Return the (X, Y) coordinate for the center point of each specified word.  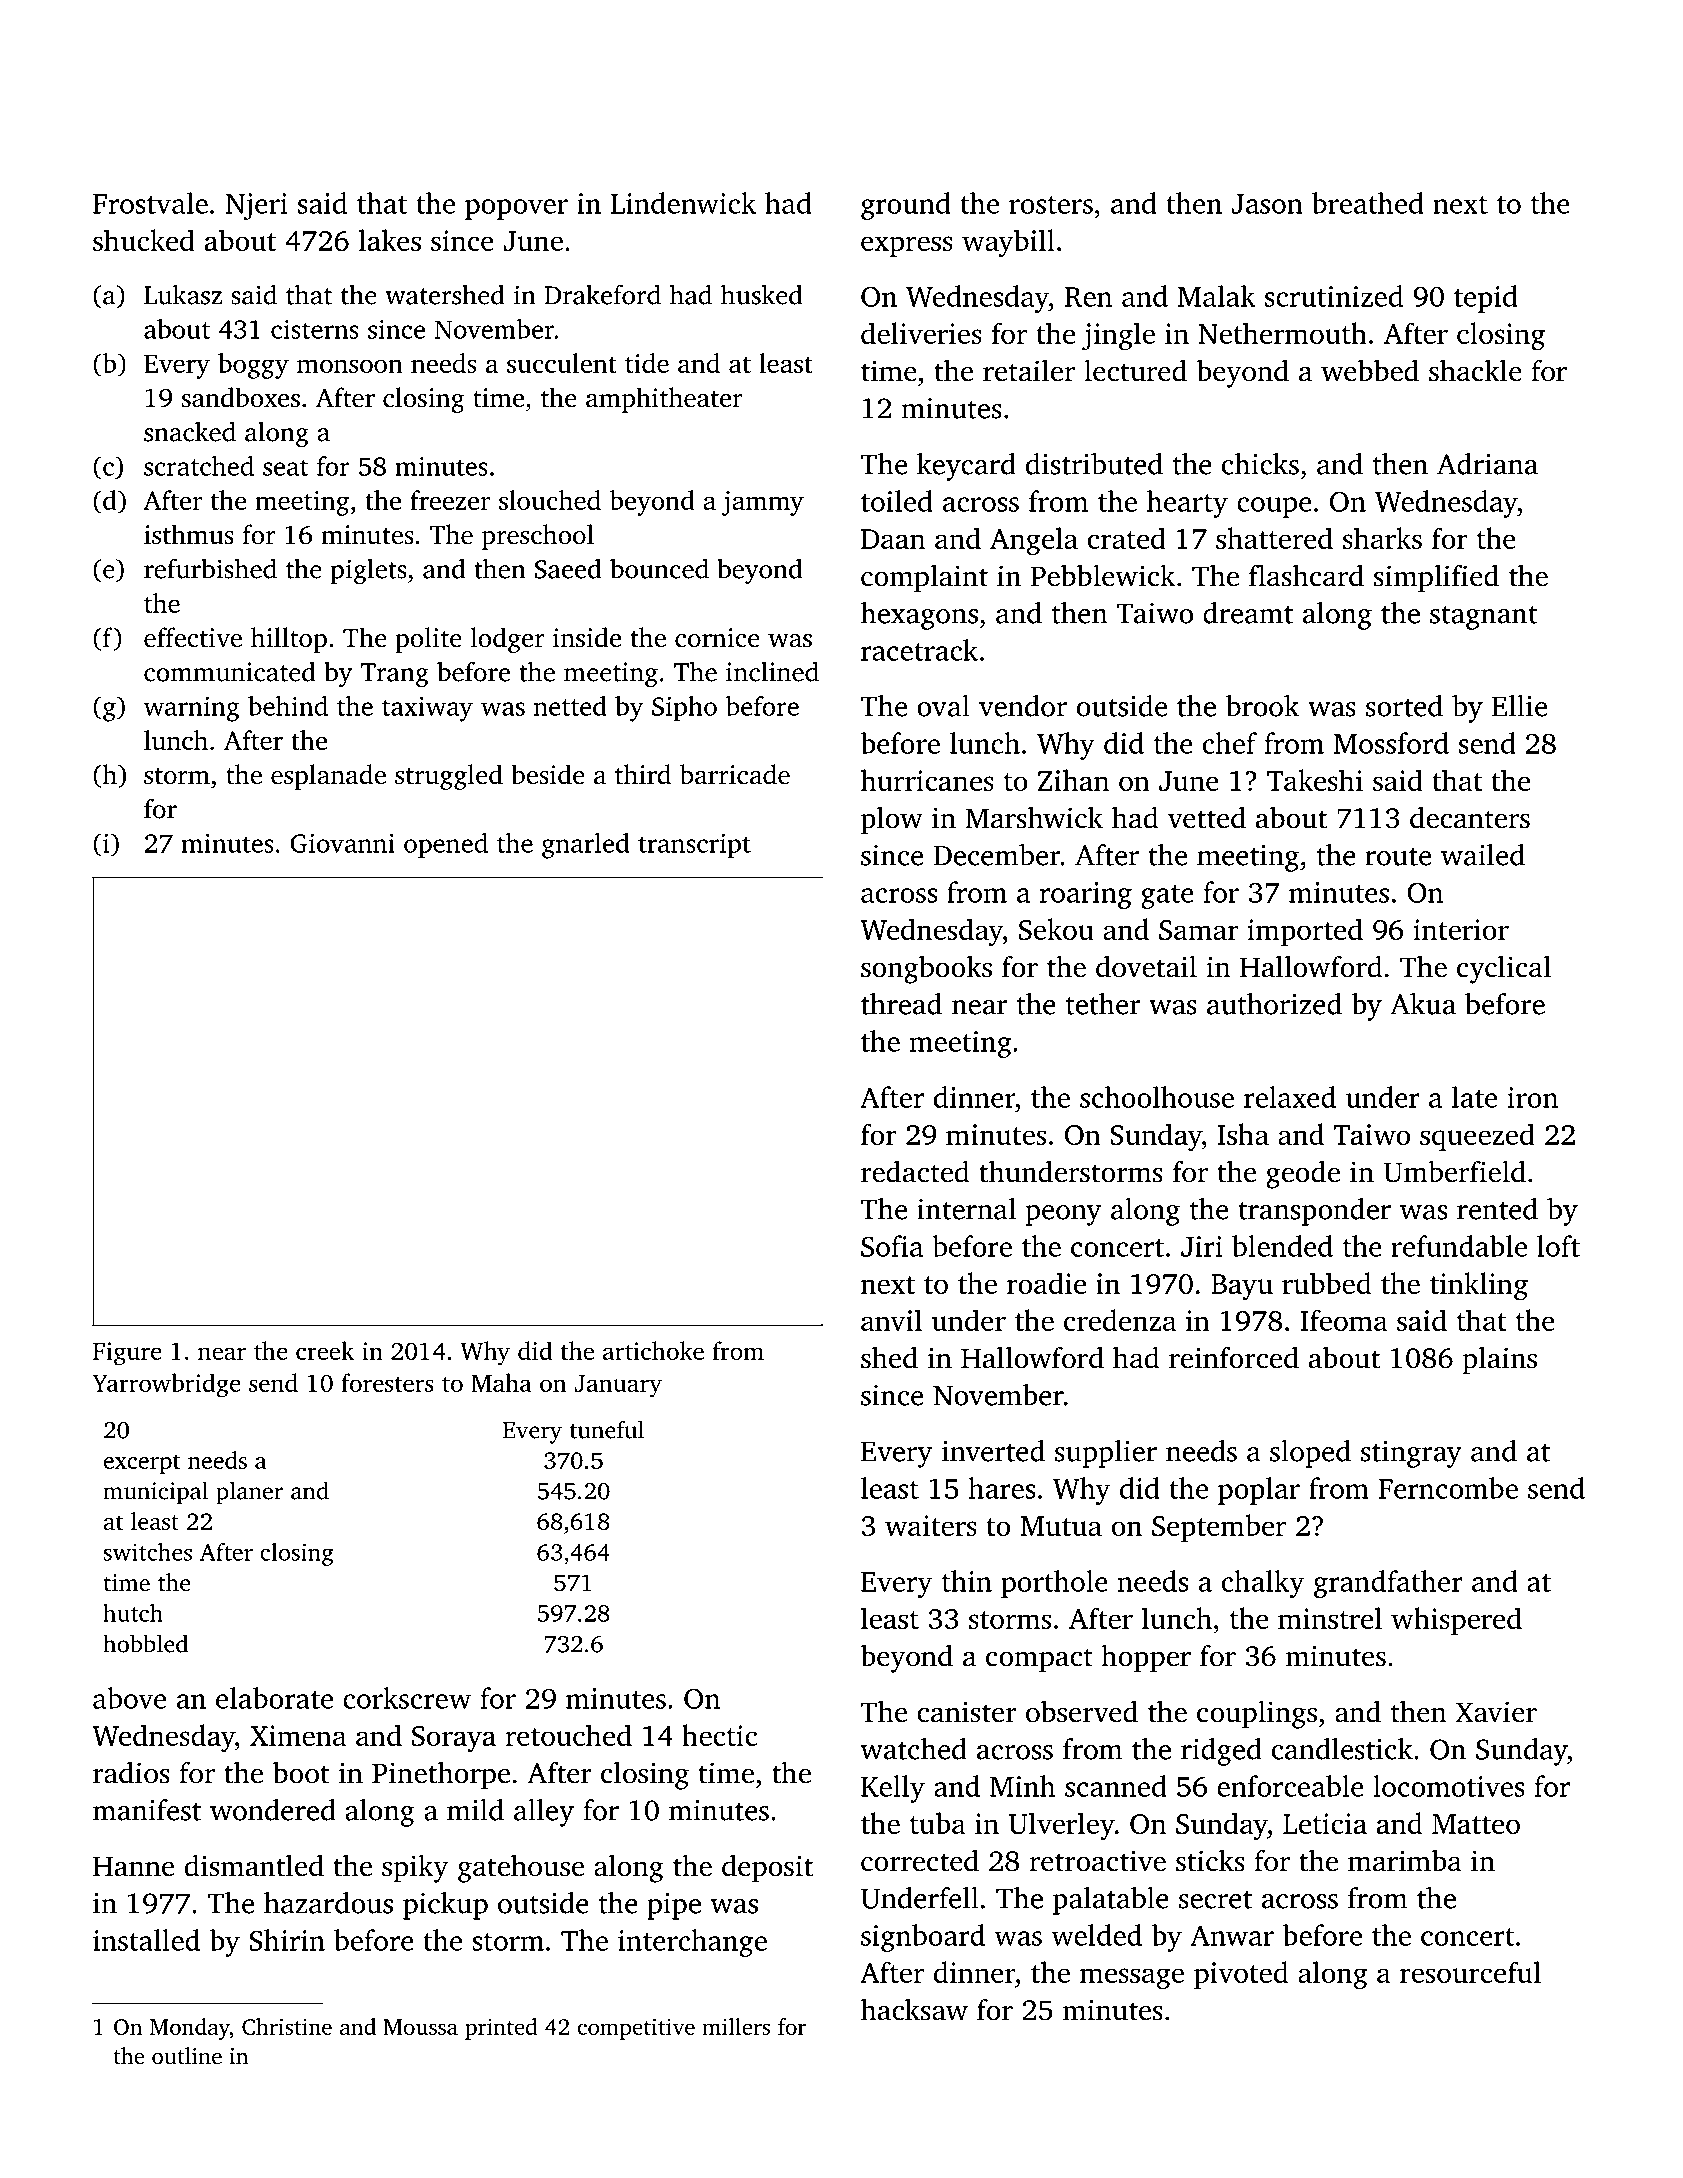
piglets (368, 571)
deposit (767, 1869)
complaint (924, 578)
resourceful (1470, 1972)
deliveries (921, 333)
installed (146, 1940)
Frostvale (150, 203)
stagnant (1484, 618)
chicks (1260, 464)
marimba (1405, 1860)
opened (446, 846)
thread (901, 1004)
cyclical (1504, 969)
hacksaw (914, 2009)
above (129, 1698)
